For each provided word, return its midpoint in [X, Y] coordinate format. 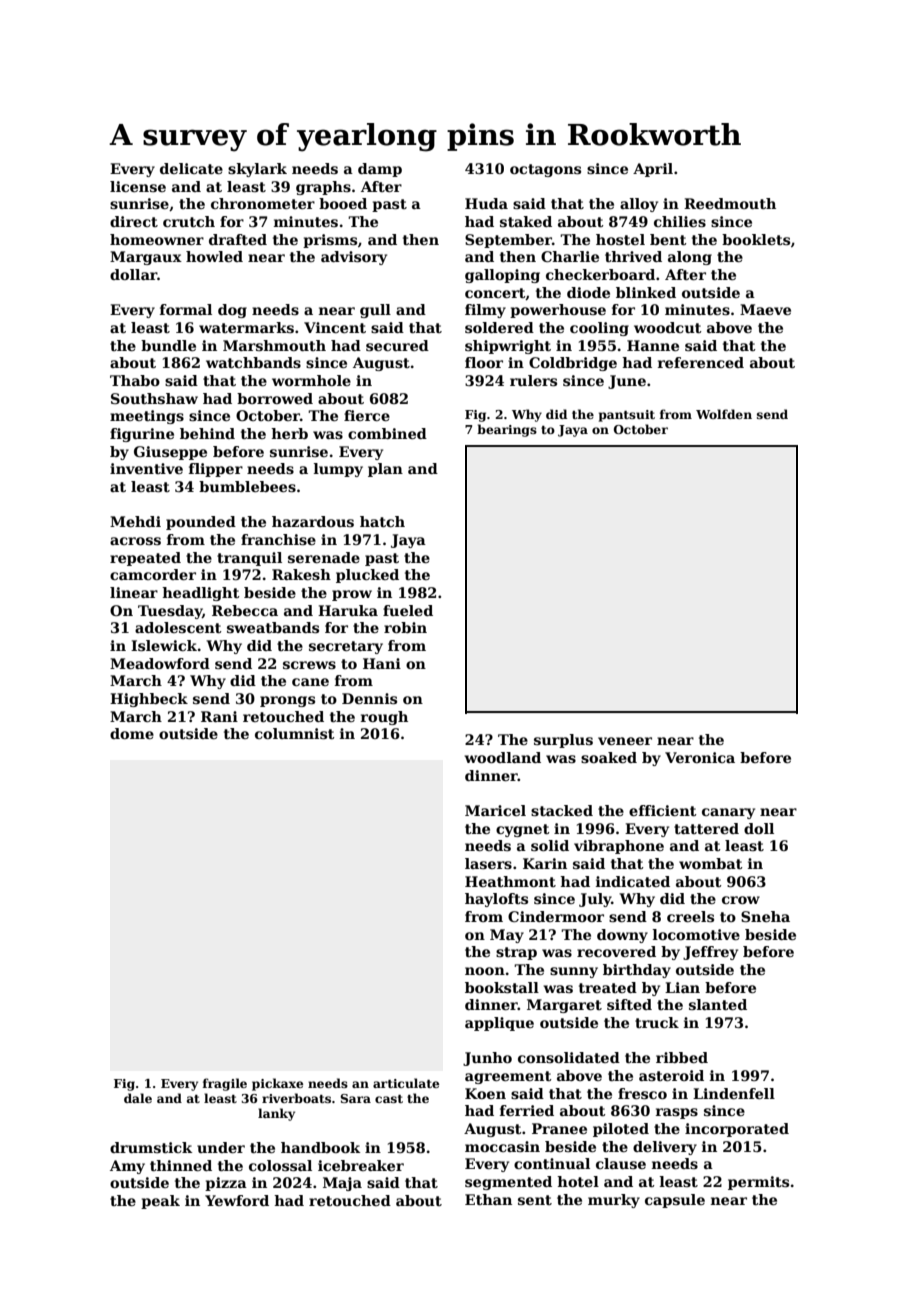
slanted [718, 1004]
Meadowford [160, 663]
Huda [486, 203]
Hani [382, 663]
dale [138, 1098]
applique [499, 1024]
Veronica [700, 757]
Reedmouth [730, 203]
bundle [168, 345]
